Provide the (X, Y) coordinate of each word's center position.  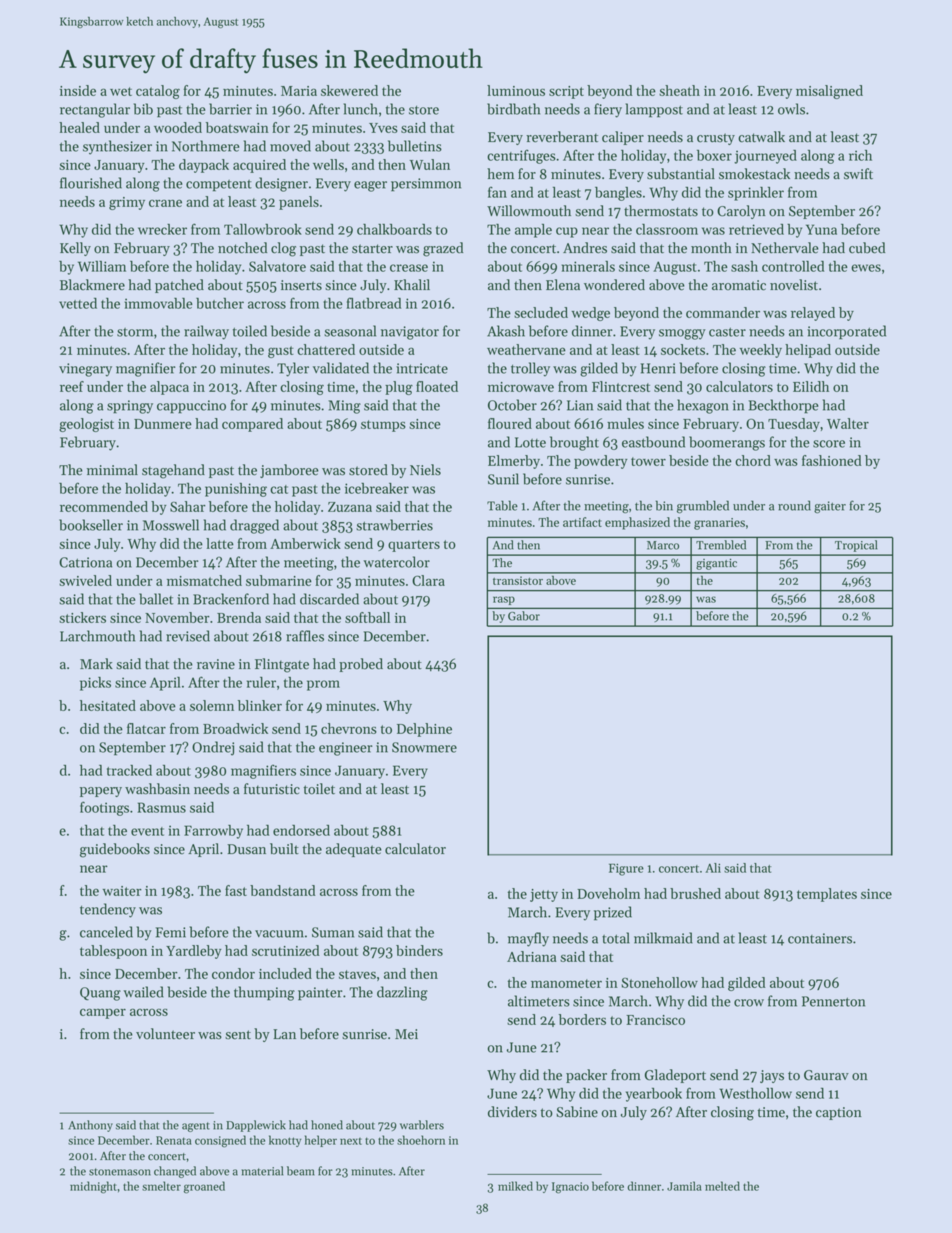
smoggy (682, 334)
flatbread (374, 303)
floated (437, 386)
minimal (112, 469)
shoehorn (421, 1140)
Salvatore (277, 266)
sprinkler (756, 194)
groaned (204, 1187)
